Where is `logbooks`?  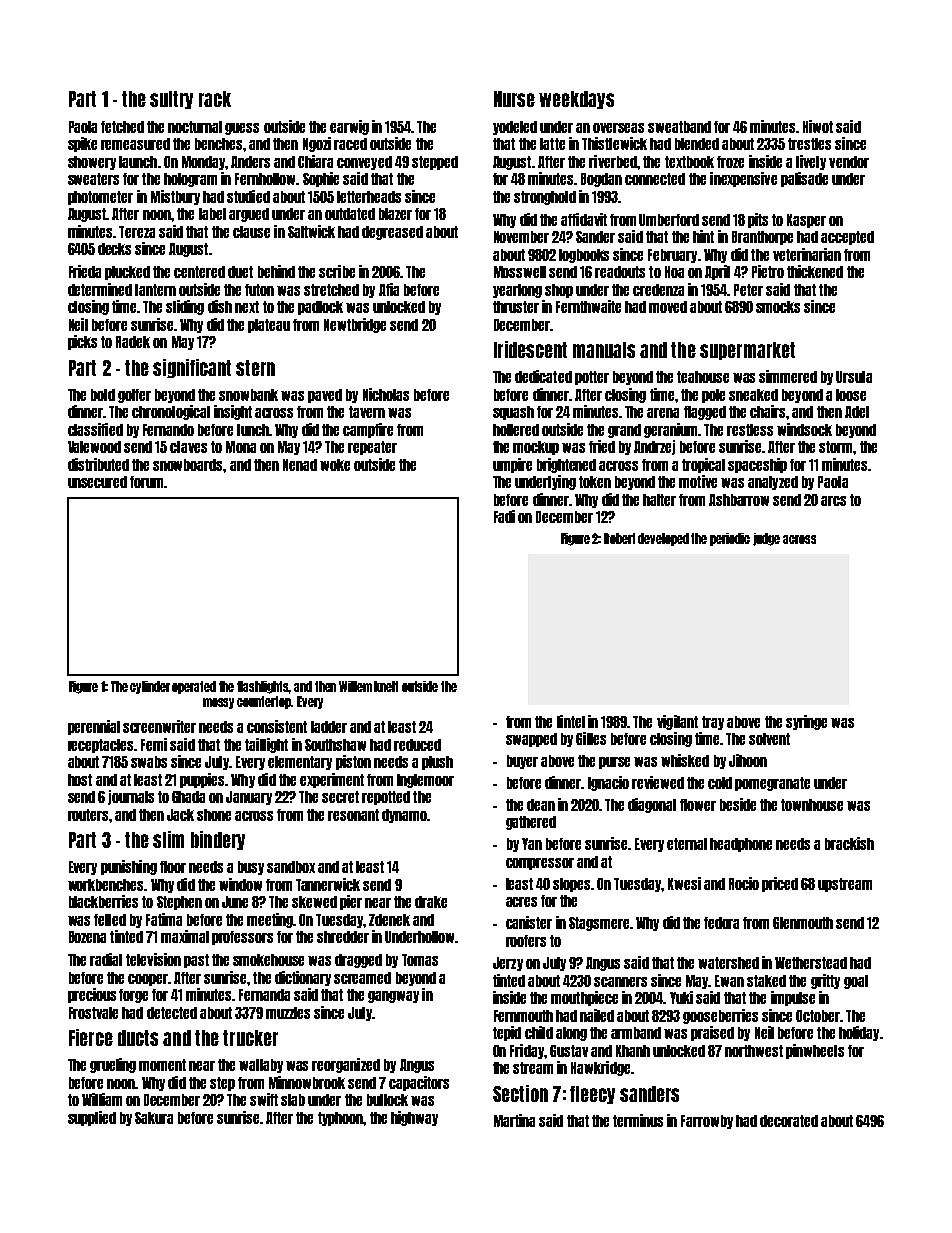 logbooks is located at coordinates (584, 256).
